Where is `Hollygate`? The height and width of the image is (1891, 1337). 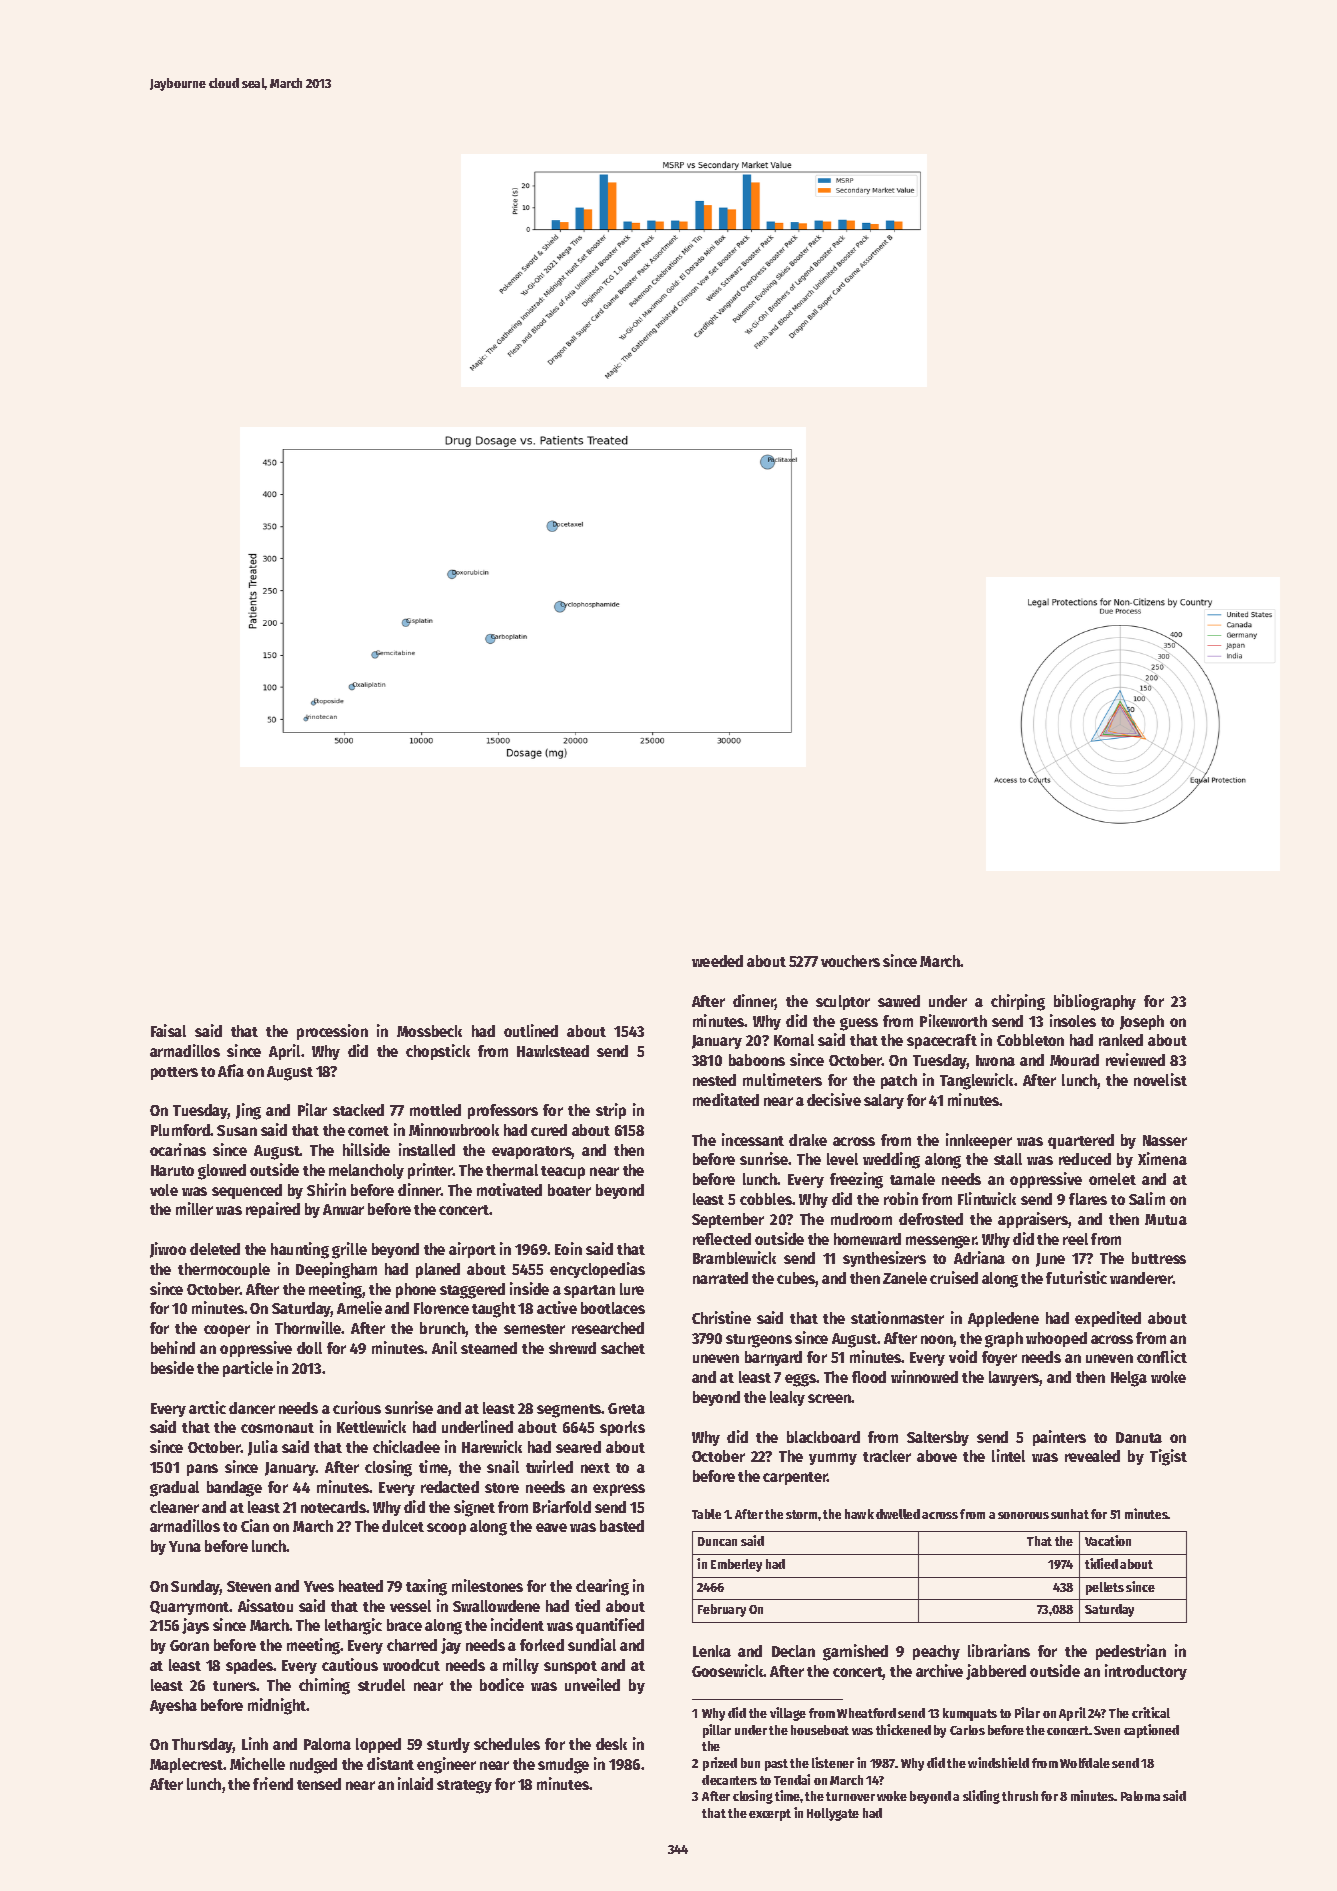 Hollygate is located at coordinates (833, 1814).
